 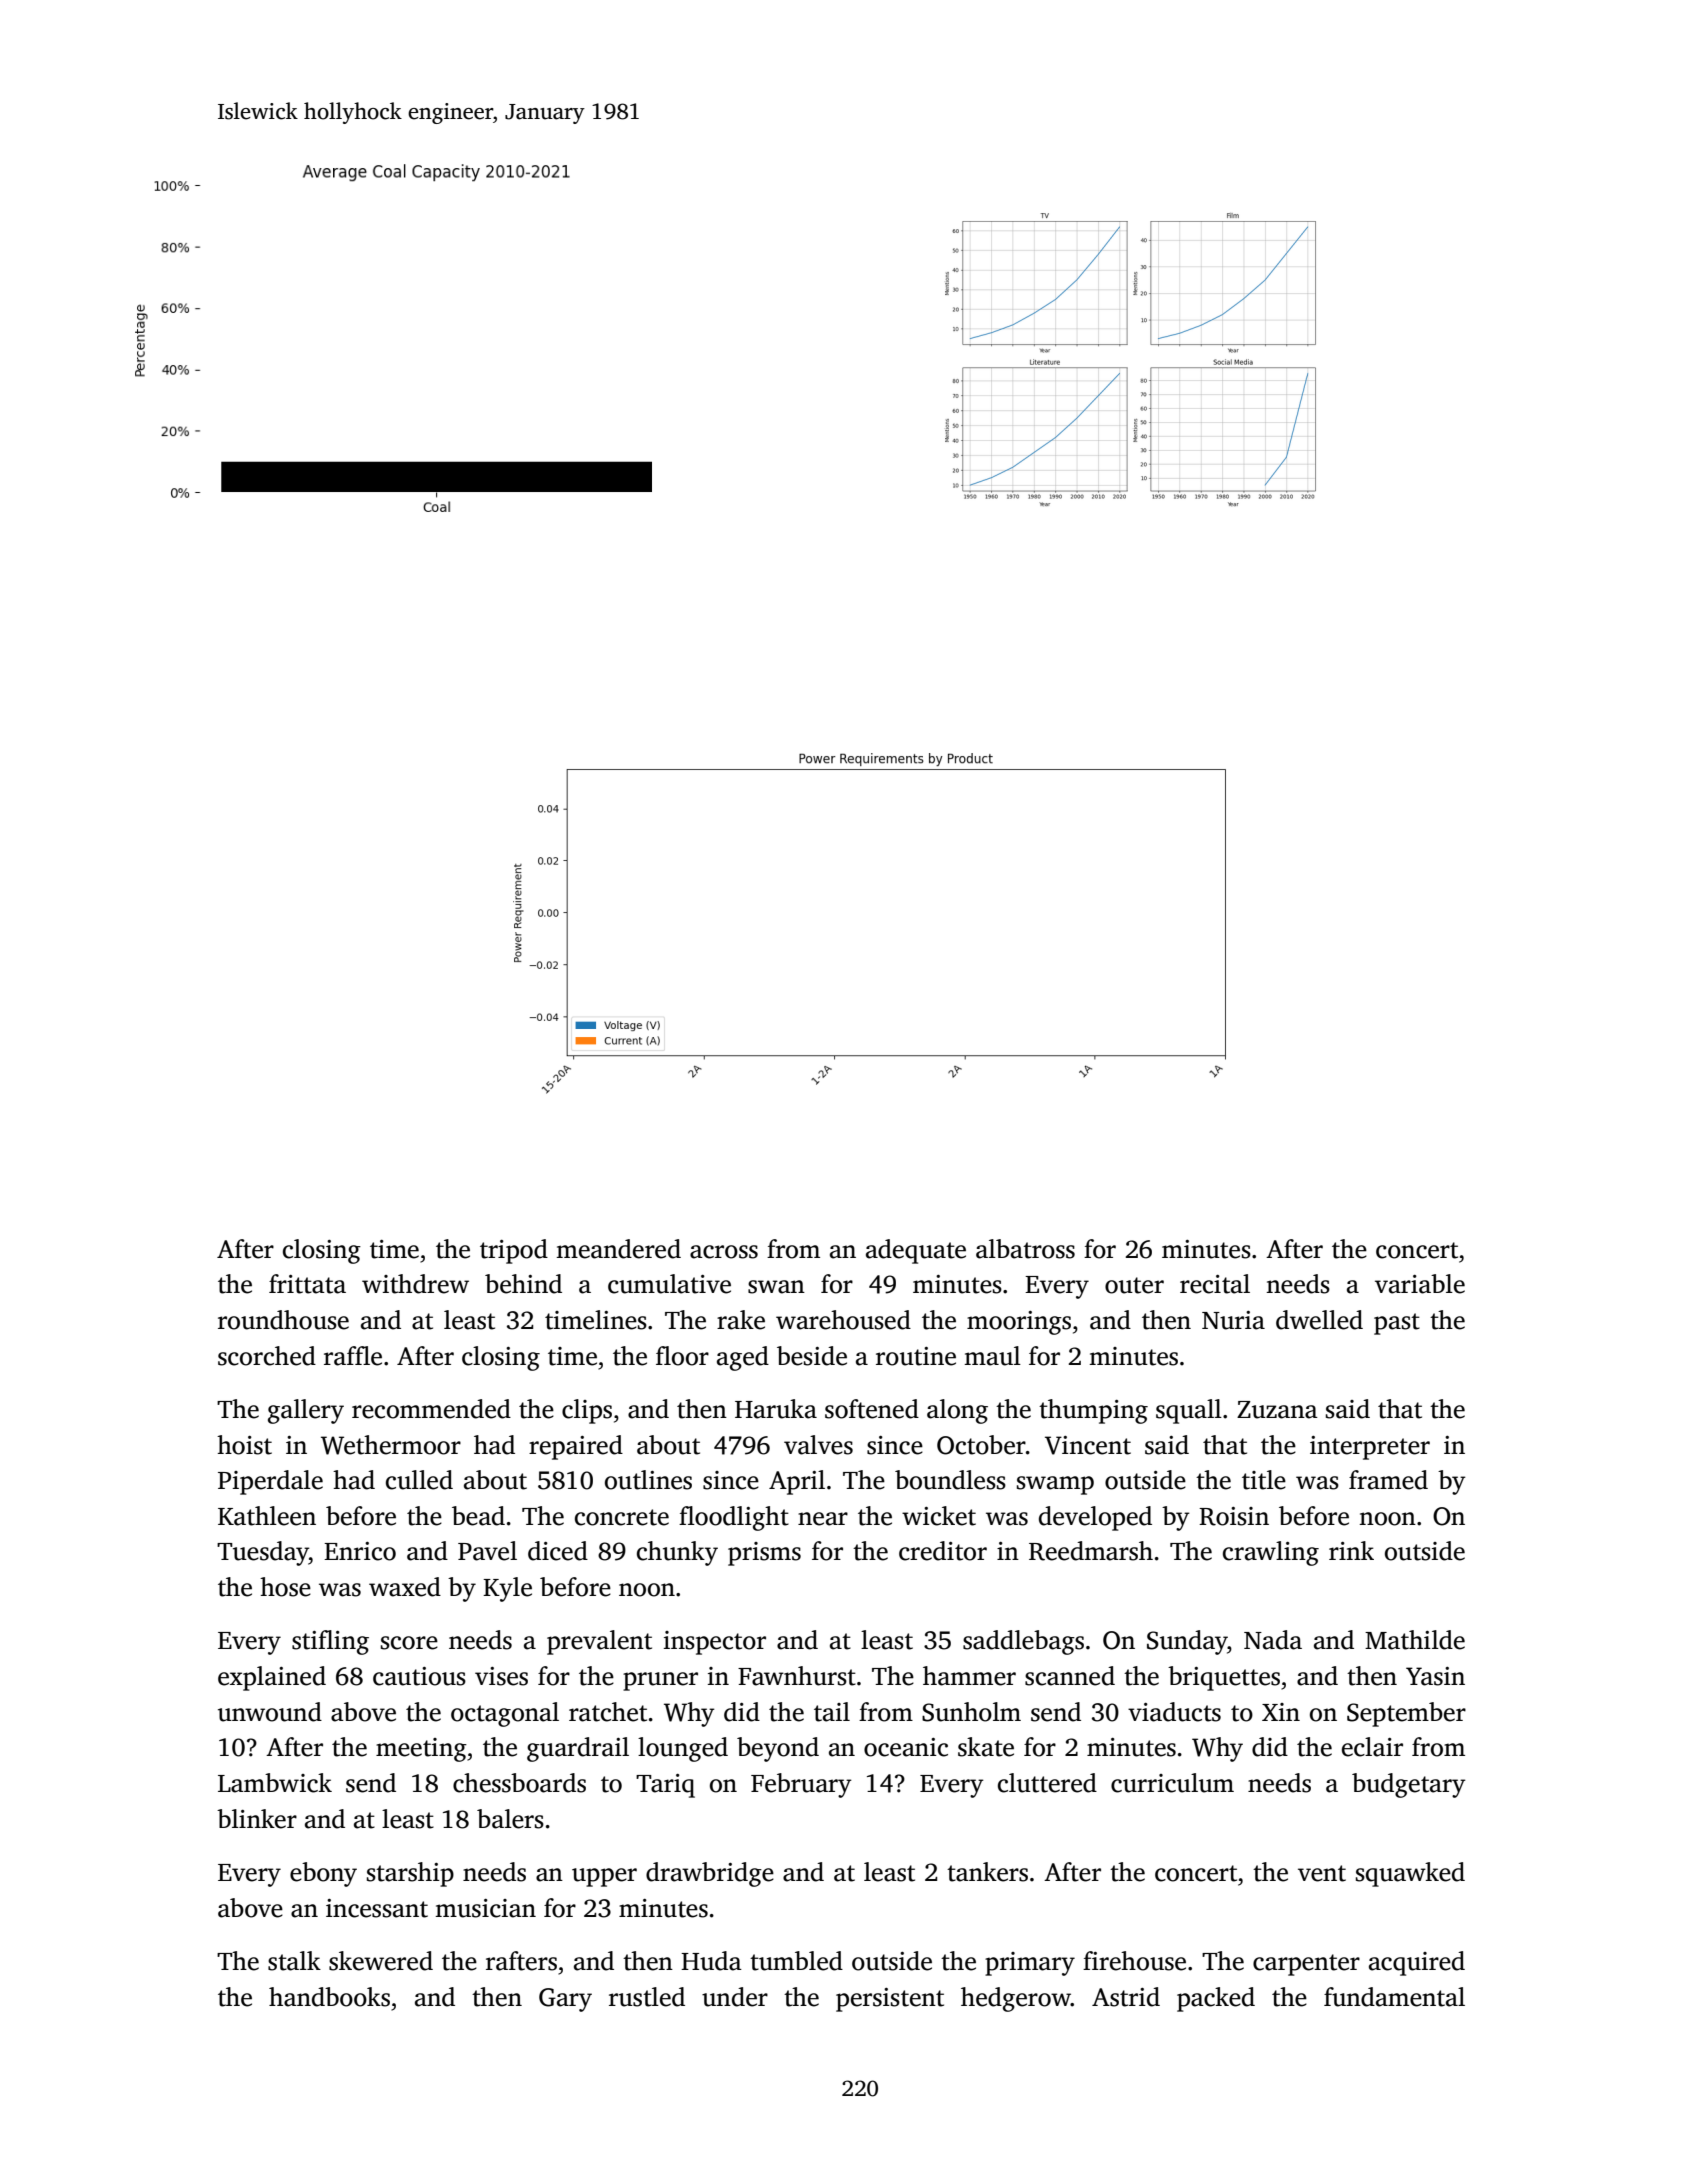 What do you see at coordinates (270, 1712) in the page?
I see `unwound` at bounding box center [270, 1712].
